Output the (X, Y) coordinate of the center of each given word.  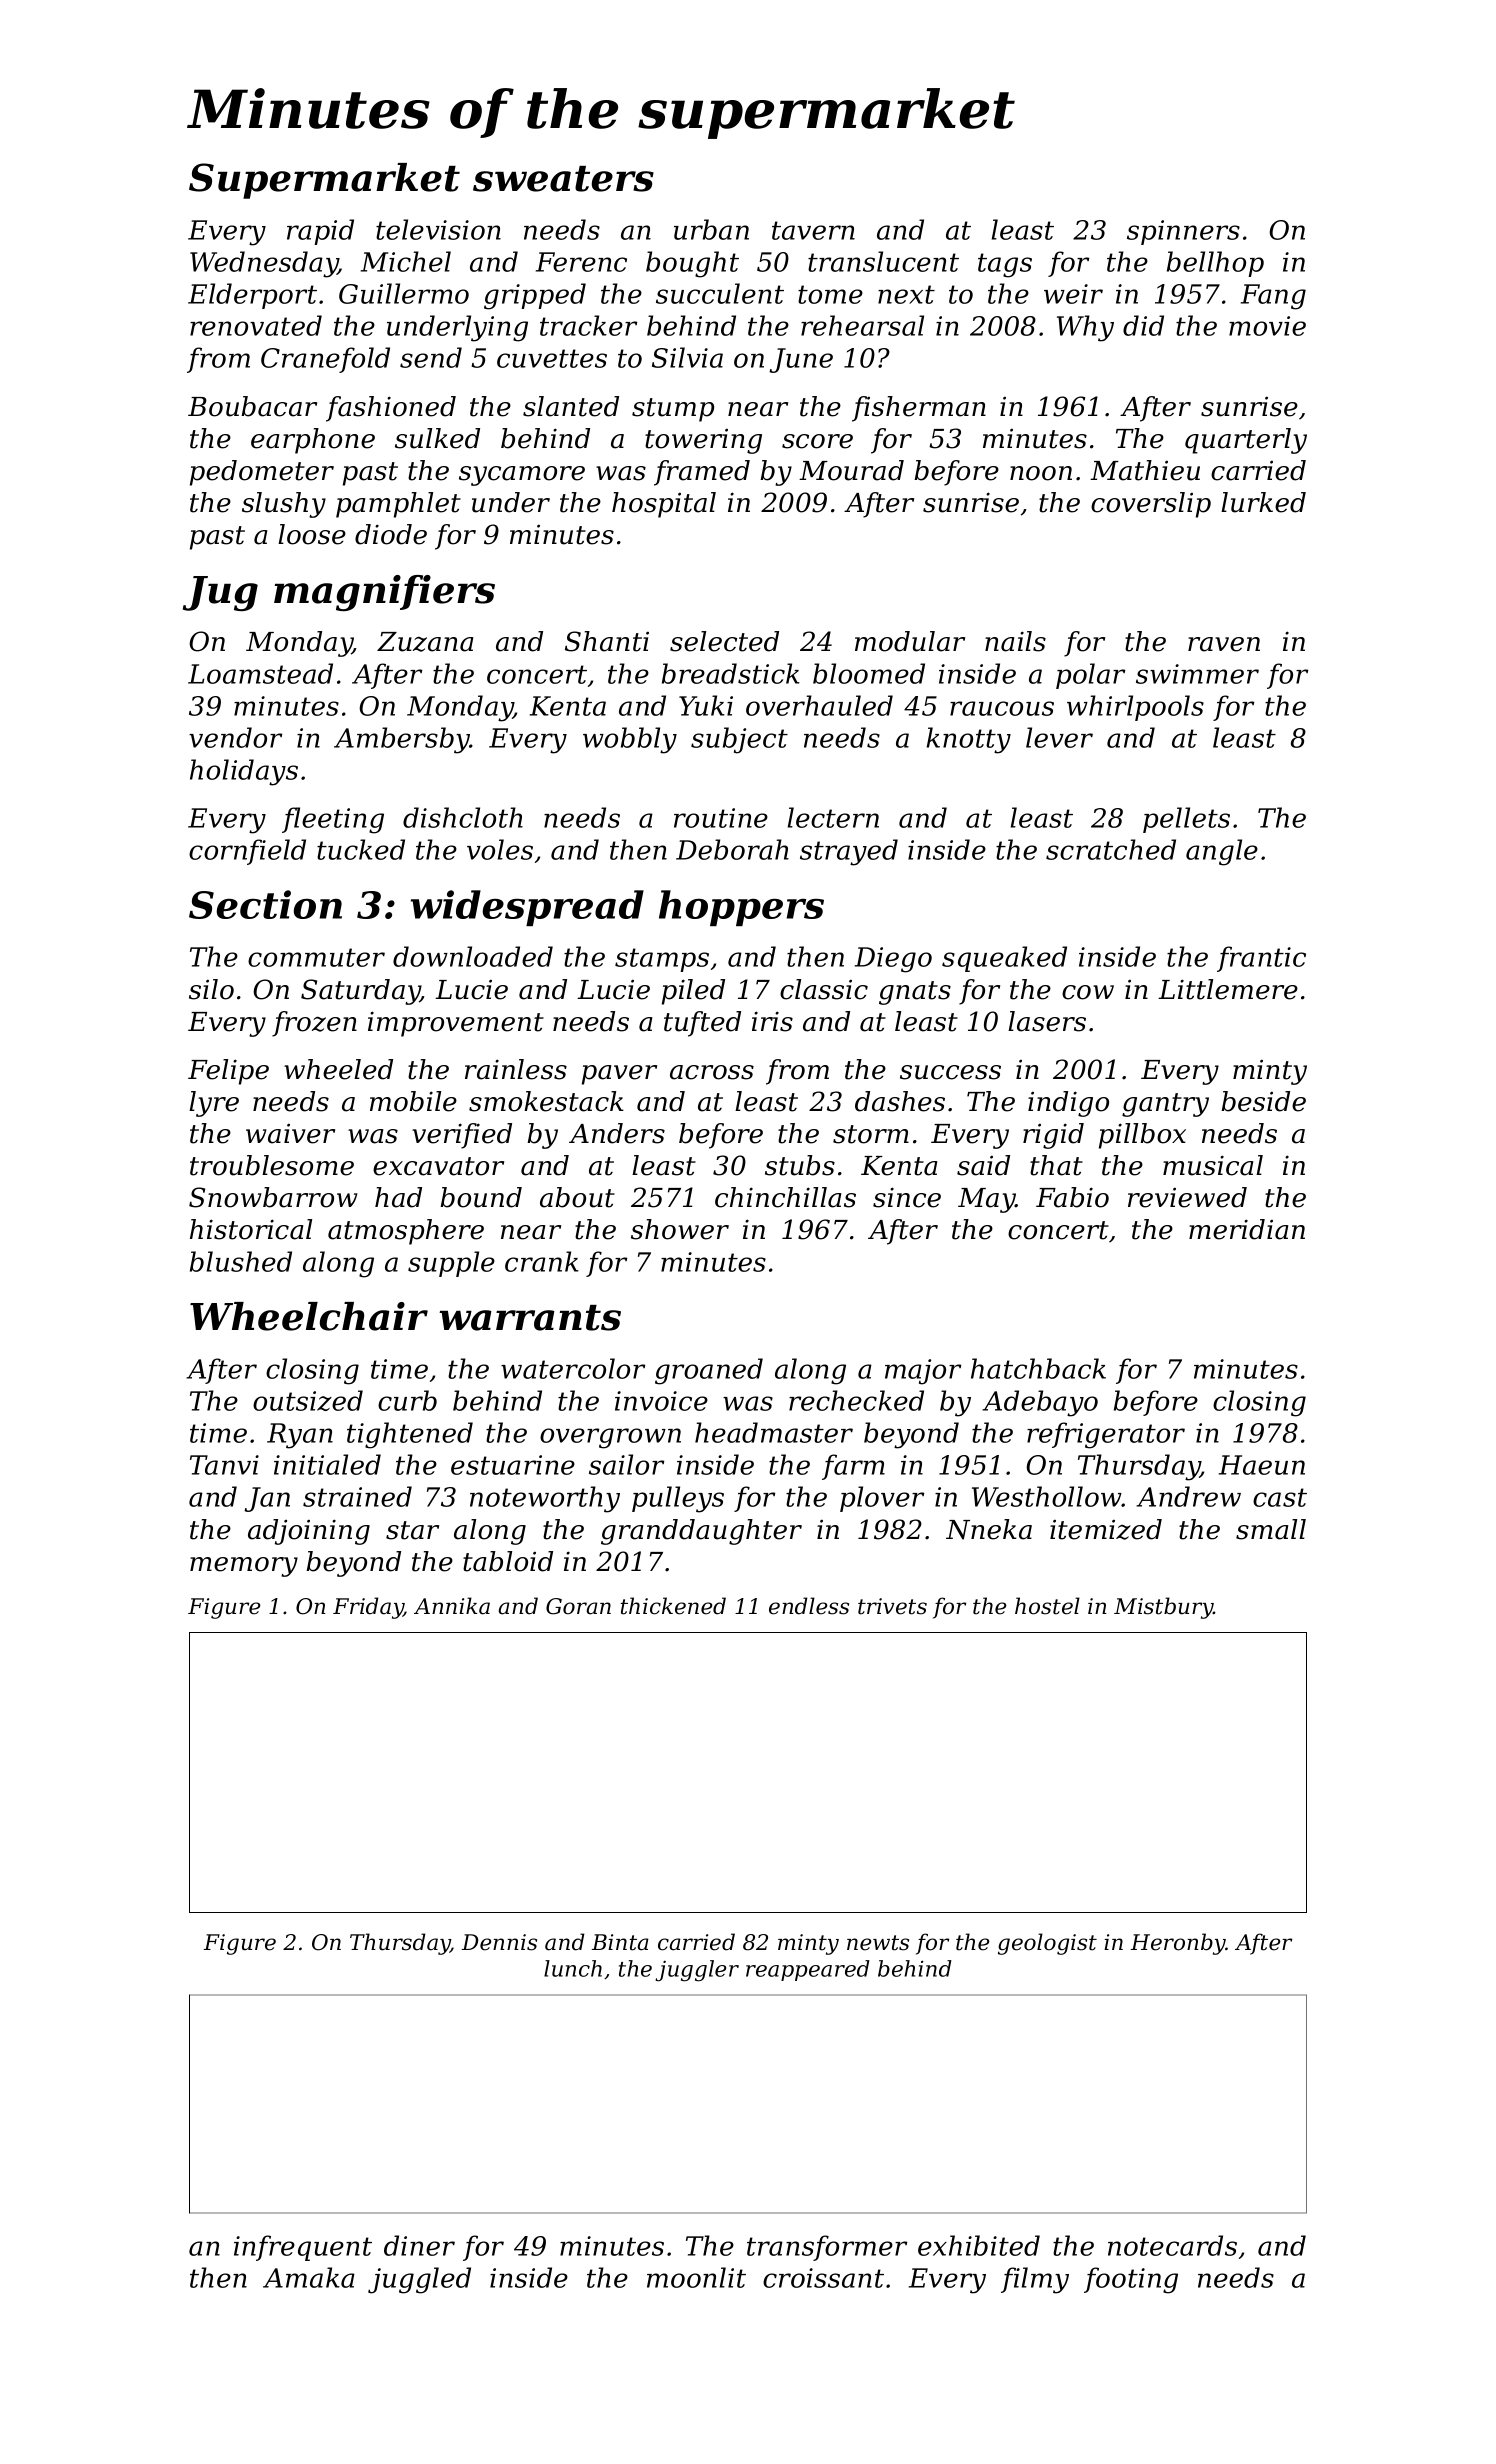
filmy (1035, 2280)
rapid (320, 232)
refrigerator (1106, 1435)
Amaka (309, 2277)
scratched (1111, 849)
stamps (662, 960)
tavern (813, 230)
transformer (827, 2248)
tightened (410, 1435)
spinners (1183, 232)
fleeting (333, 820)
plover (882, 1499)
